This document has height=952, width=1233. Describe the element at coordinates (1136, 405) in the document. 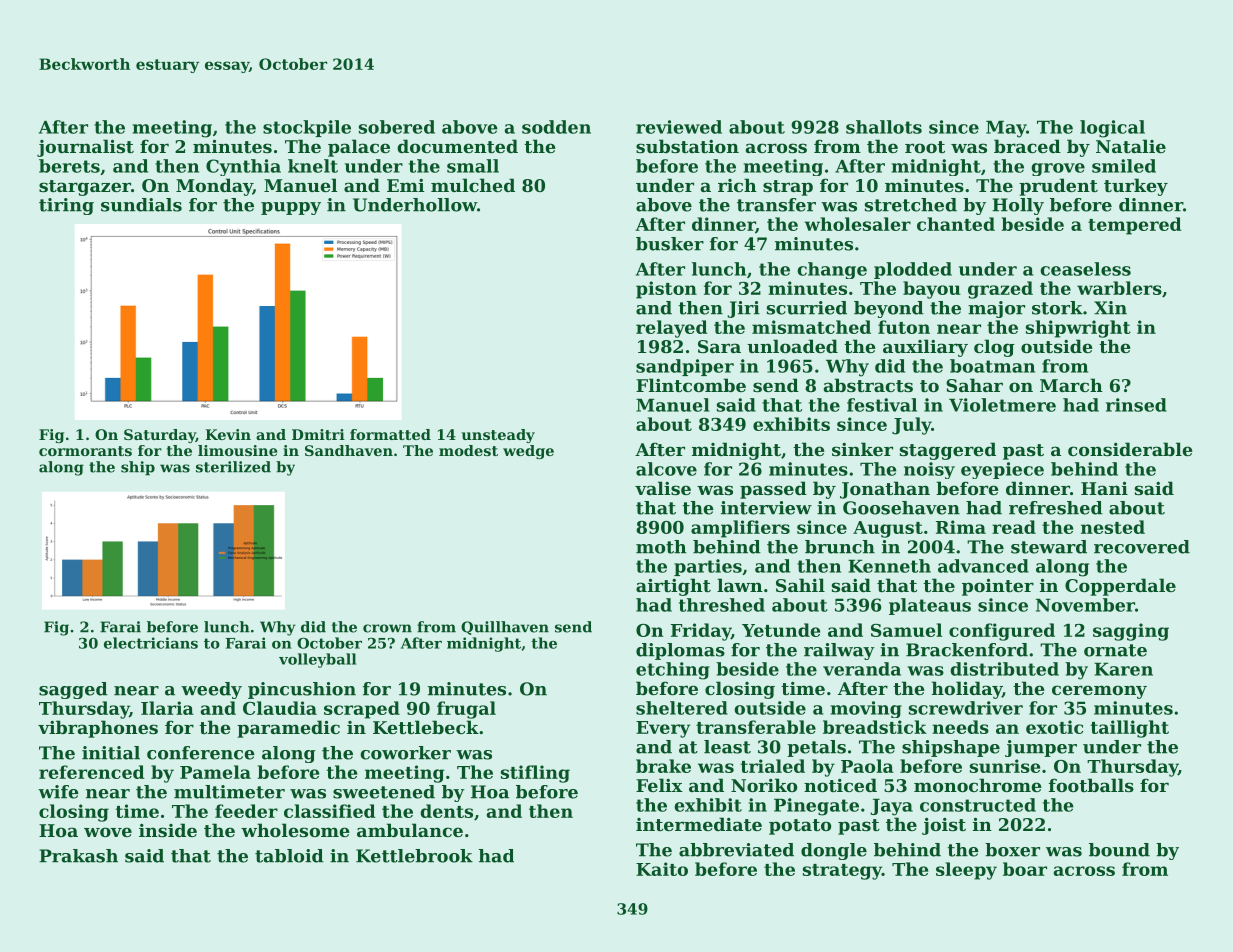

I see `rinsed` at that location.
